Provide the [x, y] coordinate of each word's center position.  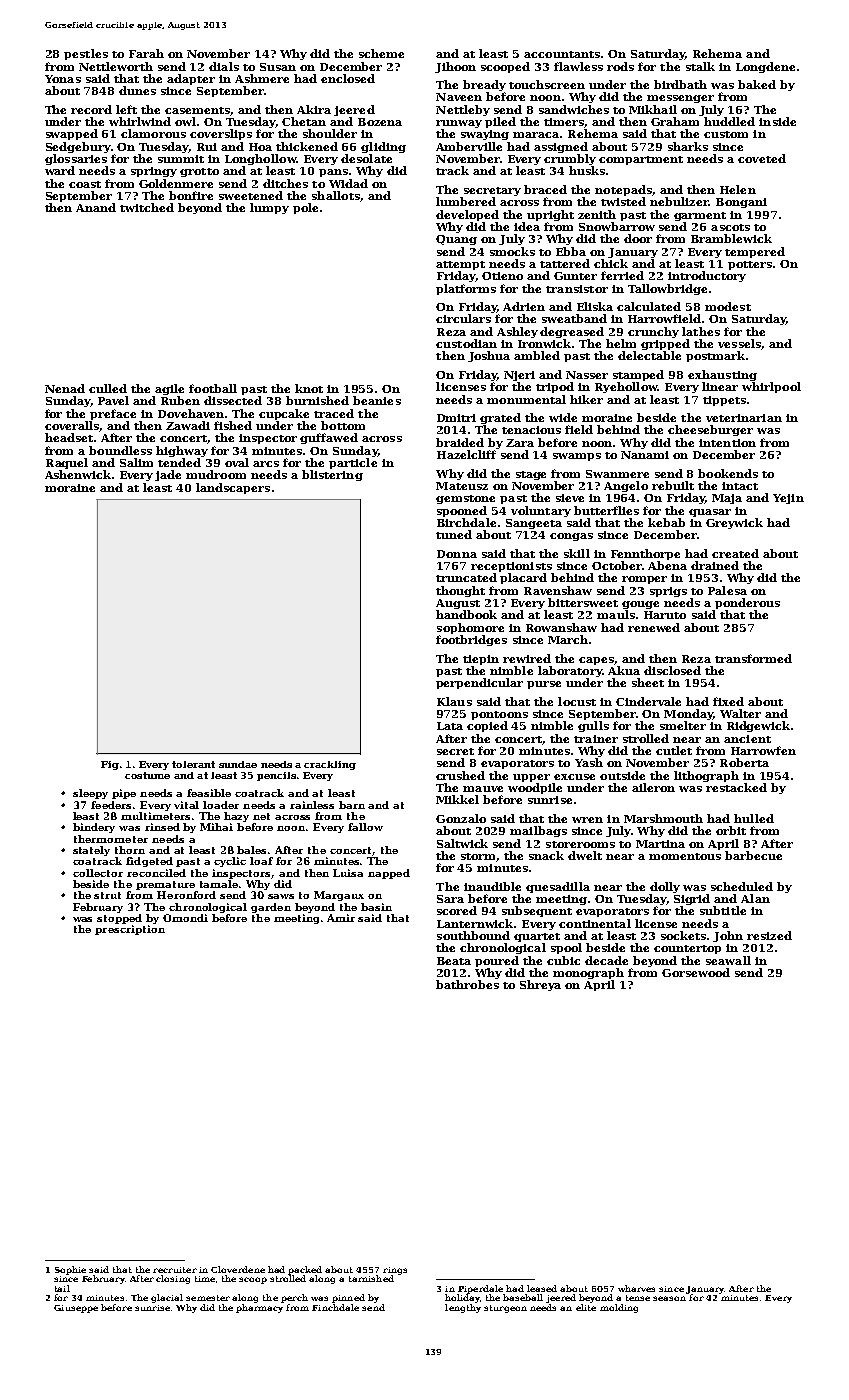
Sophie [70, 1270]
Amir [341, 918]
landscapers [233, 488]
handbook [466, 614]
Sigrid [692, 899]
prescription [130, 930]
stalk [700, 66]
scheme [381, 53]
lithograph [706, 776]
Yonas [63, 79]
